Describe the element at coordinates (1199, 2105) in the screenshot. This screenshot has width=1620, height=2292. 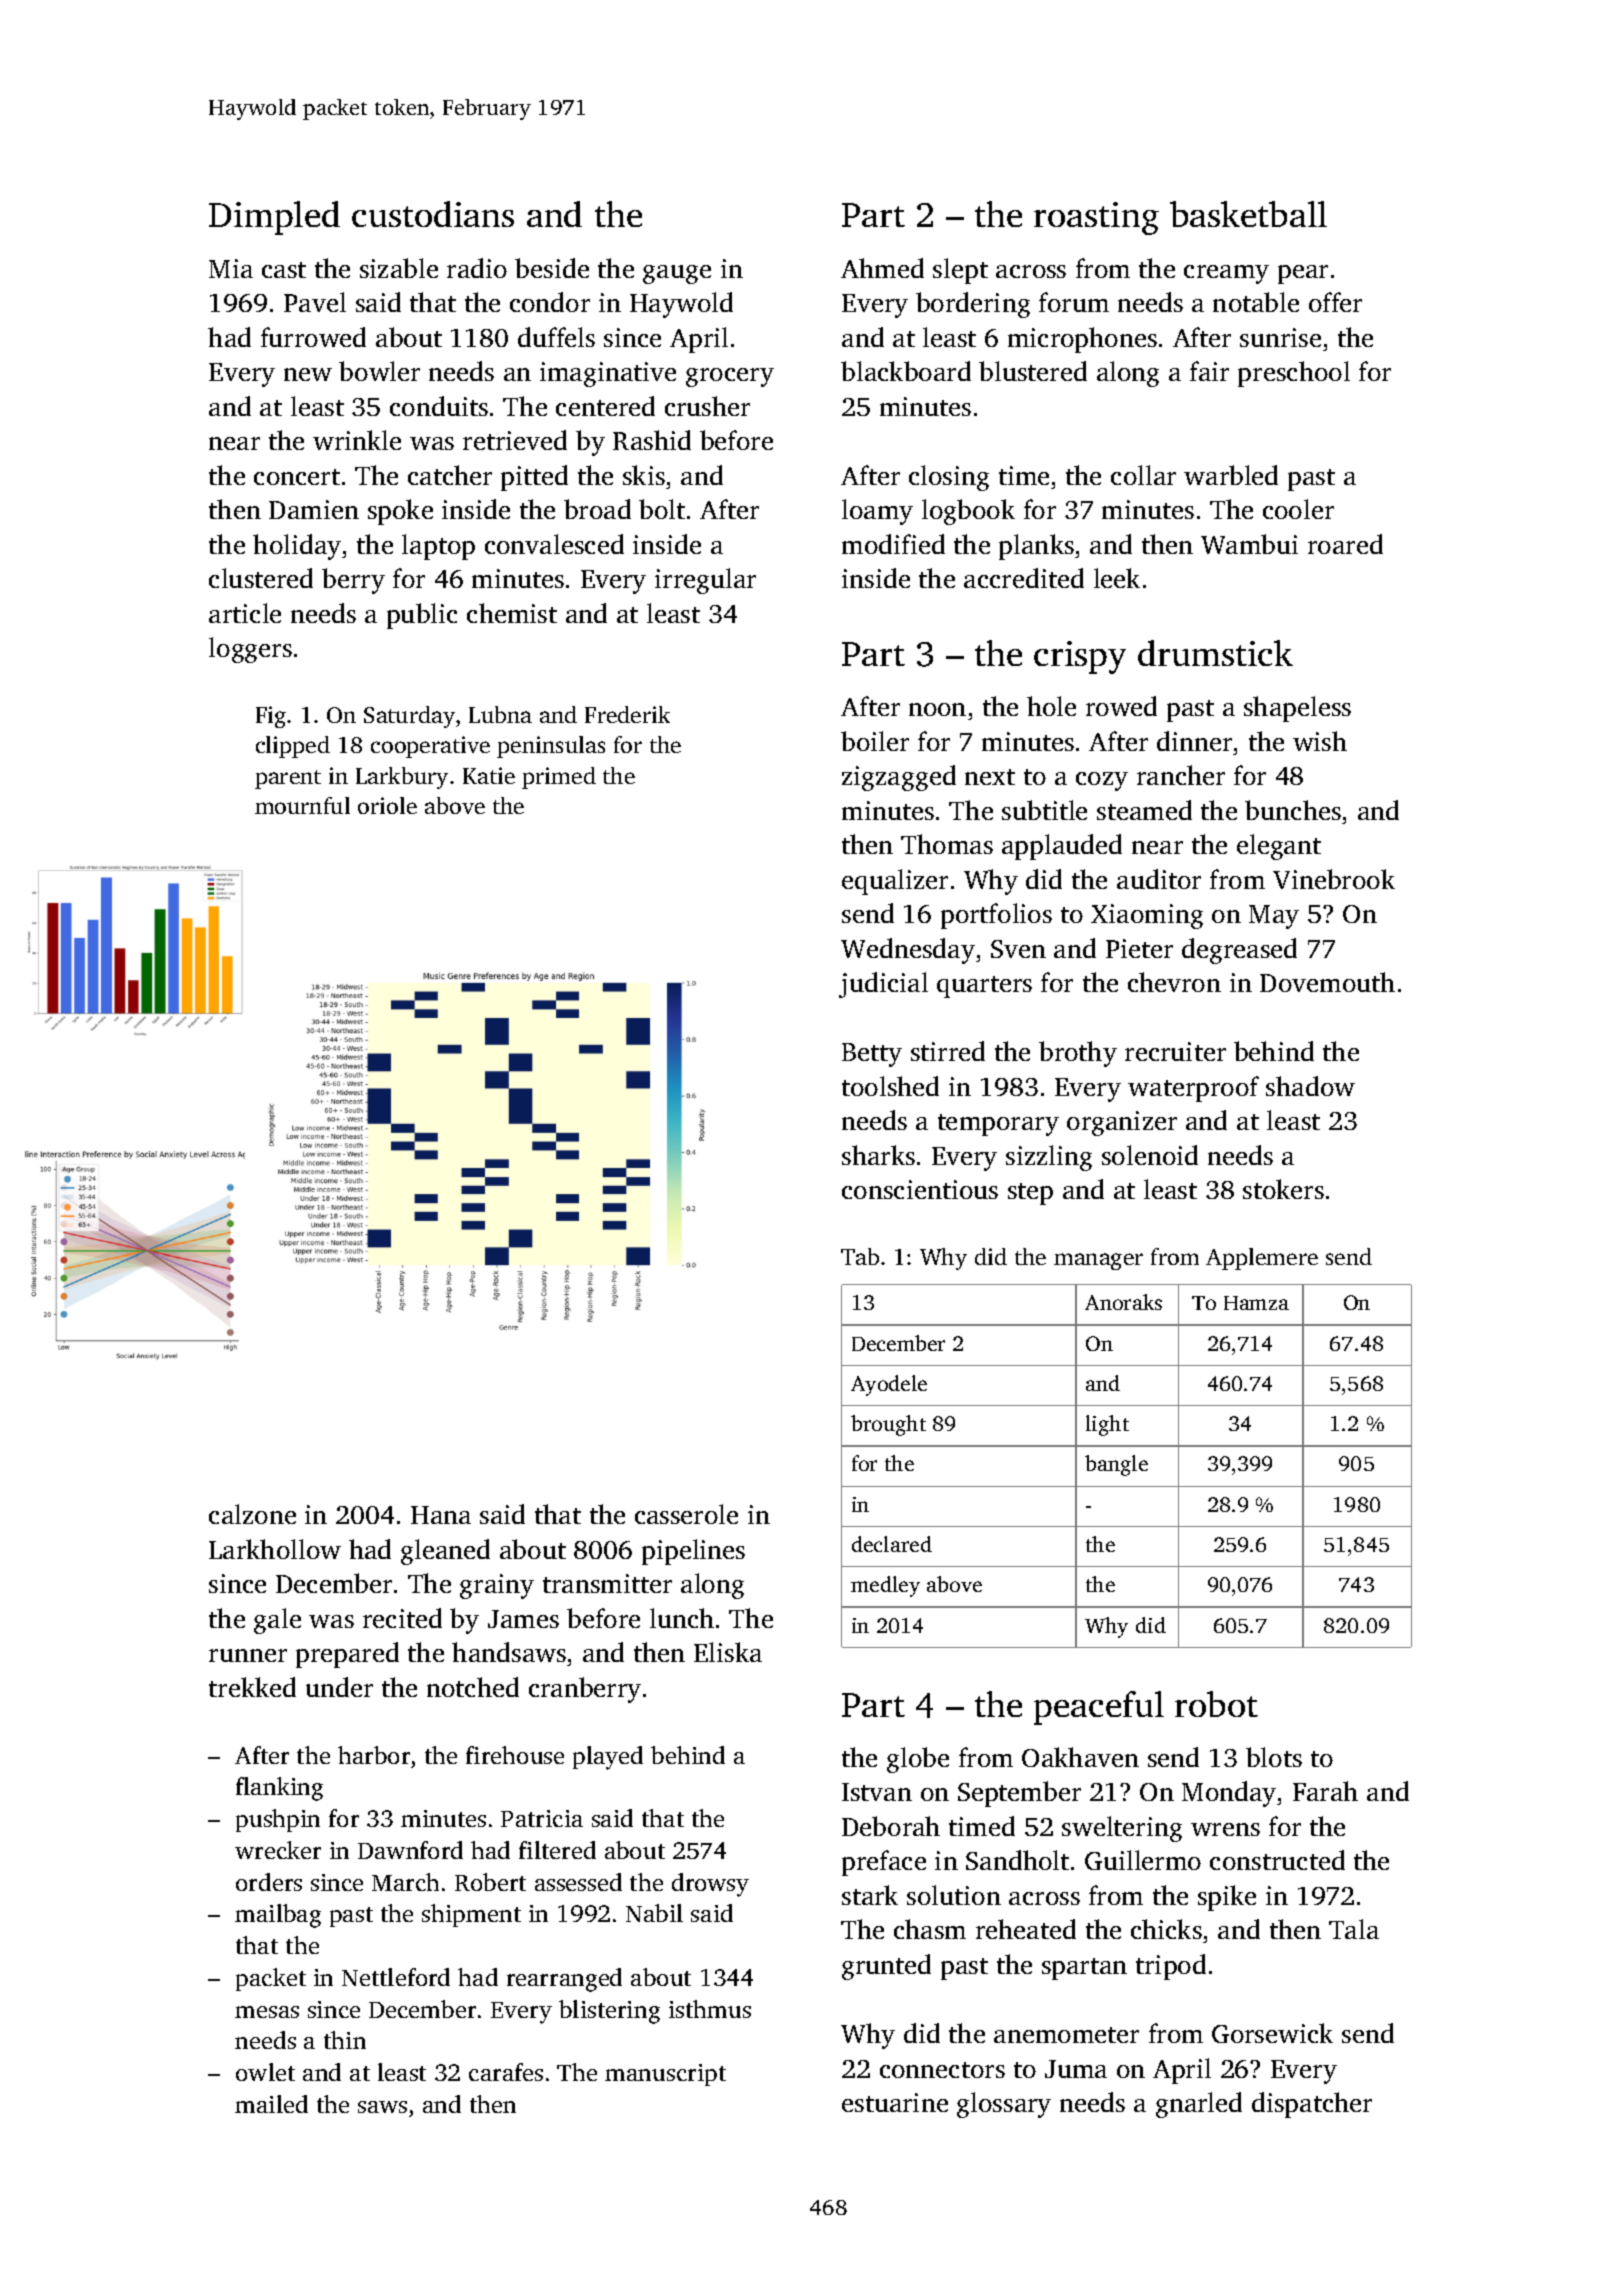
I see `gnarled` at that location.
